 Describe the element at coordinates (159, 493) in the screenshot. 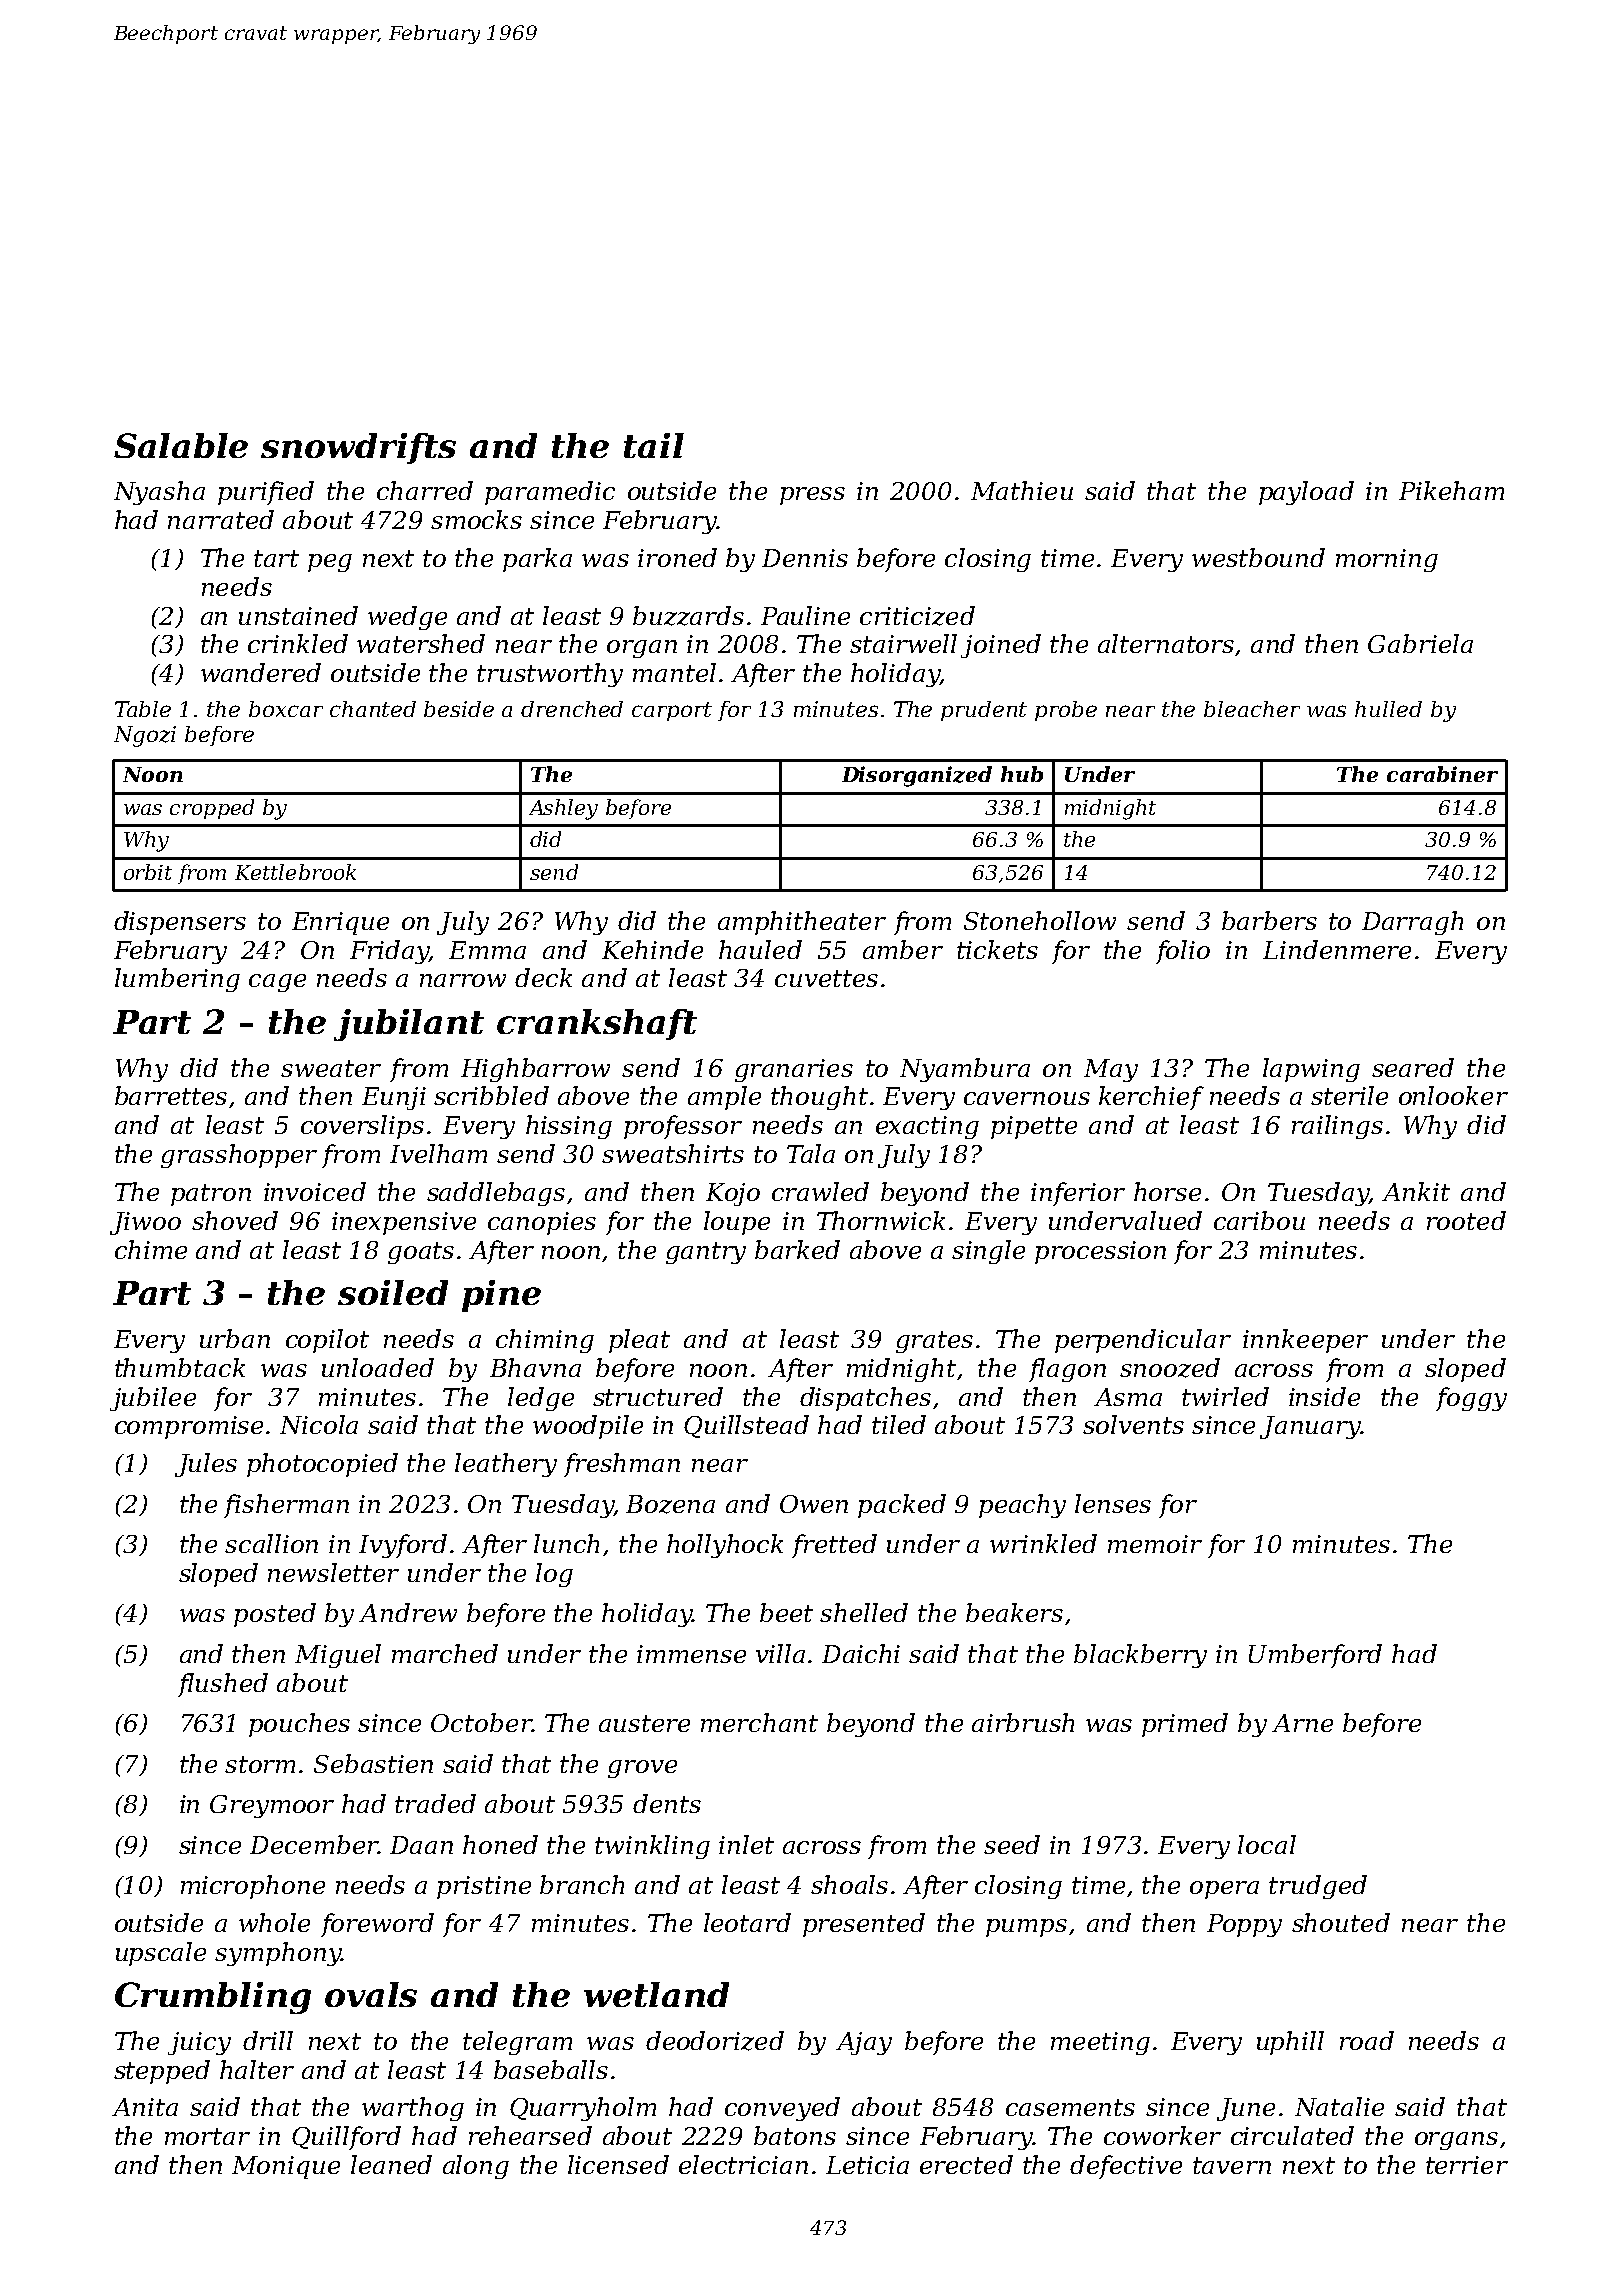

I see `Nyasha` at that location.
